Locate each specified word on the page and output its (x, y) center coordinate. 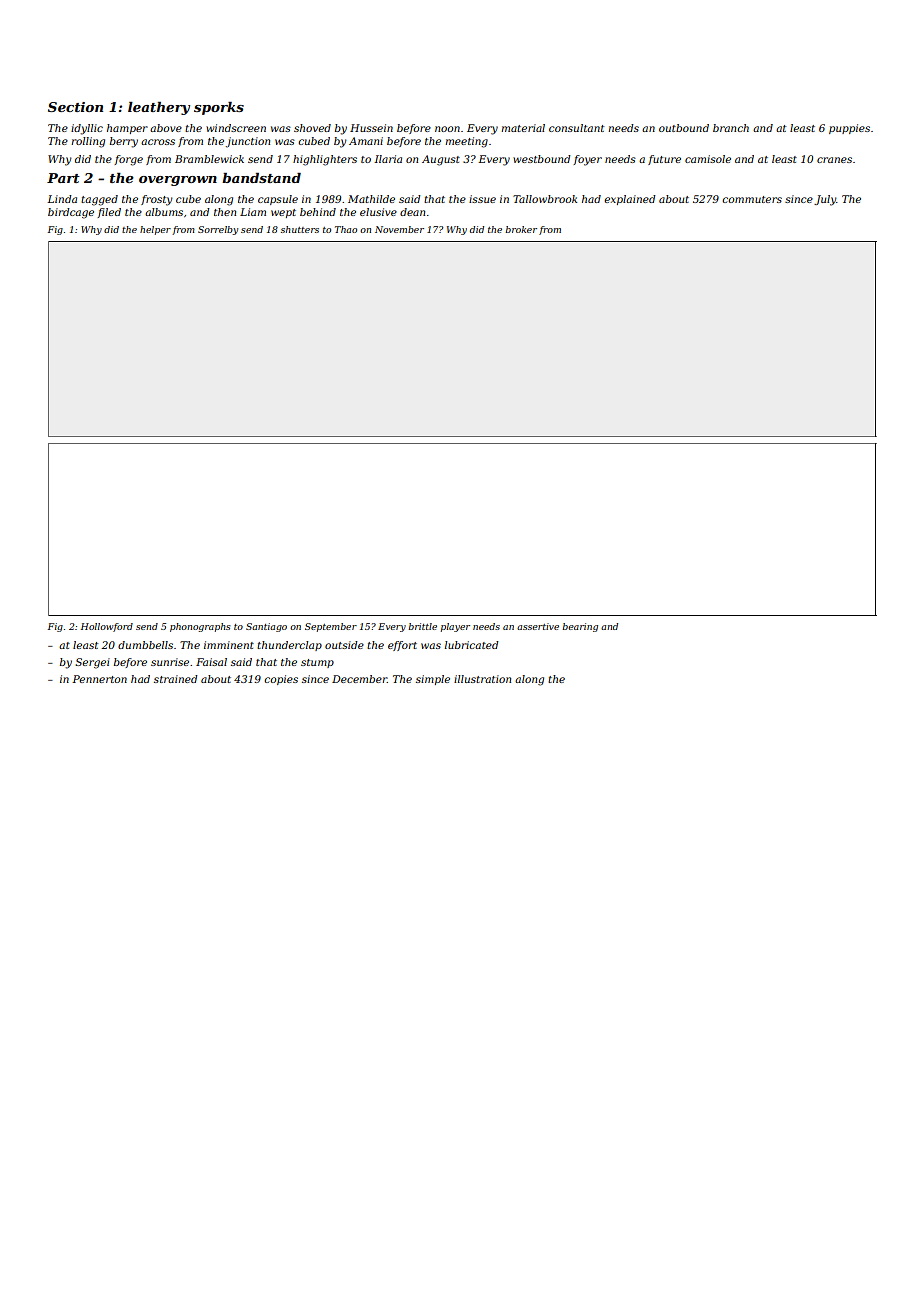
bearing (580, 627)
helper (155, 230)
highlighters (325, 160)
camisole (708, 159)
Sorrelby (218, 230)
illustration (482, 679)
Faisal (211, 662)
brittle (422, 626)
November (399, 229)
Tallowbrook (545, 199)
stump (317, 663)
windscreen (236, 128)
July (825, 200)
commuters (752, 199)
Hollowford (107, 627)
